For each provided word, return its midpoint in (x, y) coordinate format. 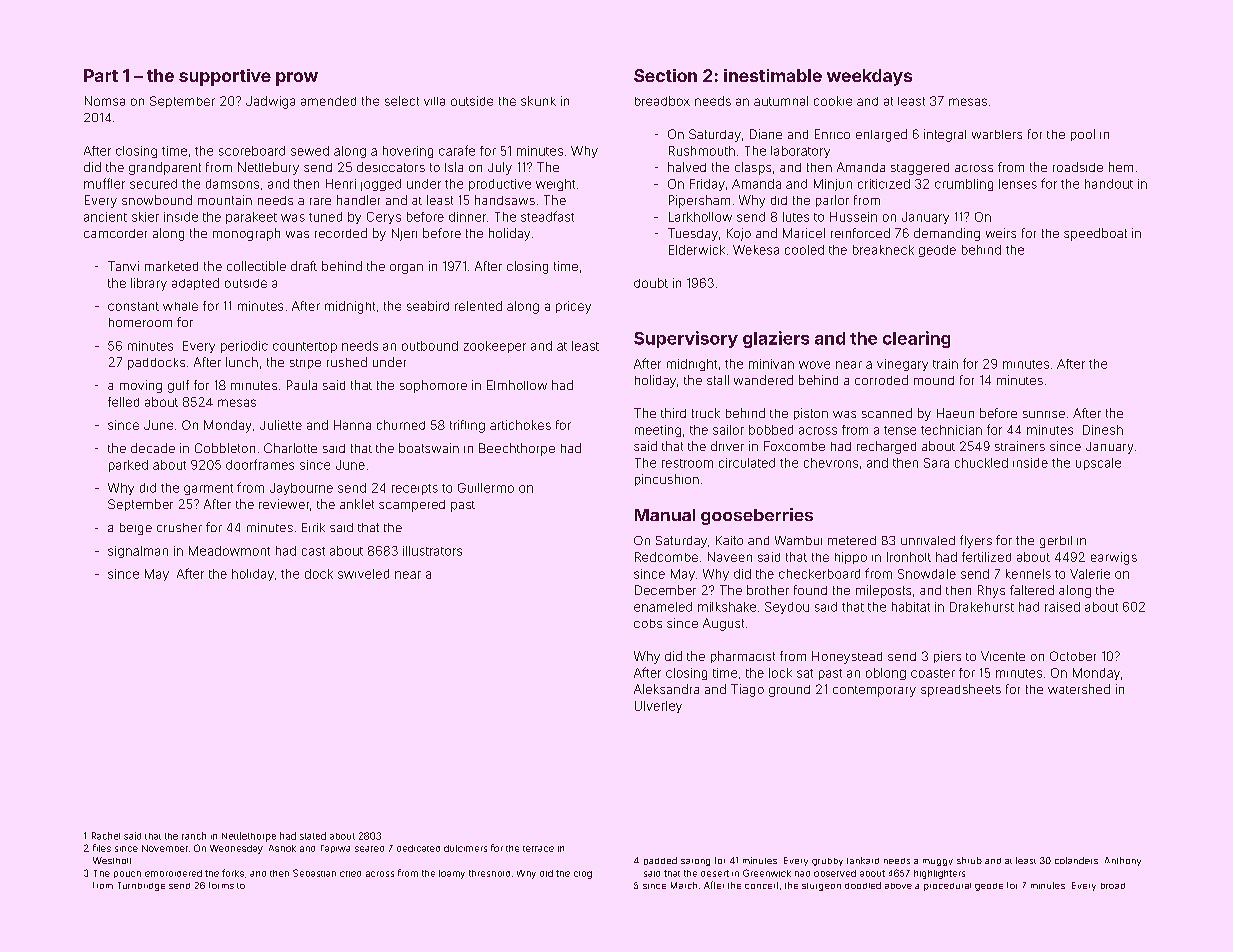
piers (947, 657)
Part (101, 75)
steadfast (547, 216)
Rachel (106, 836)
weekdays (869, 77)
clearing (916, 339)
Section (665, 75)
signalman (138, 552)
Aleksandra (666, 689)
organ (406, 269)
